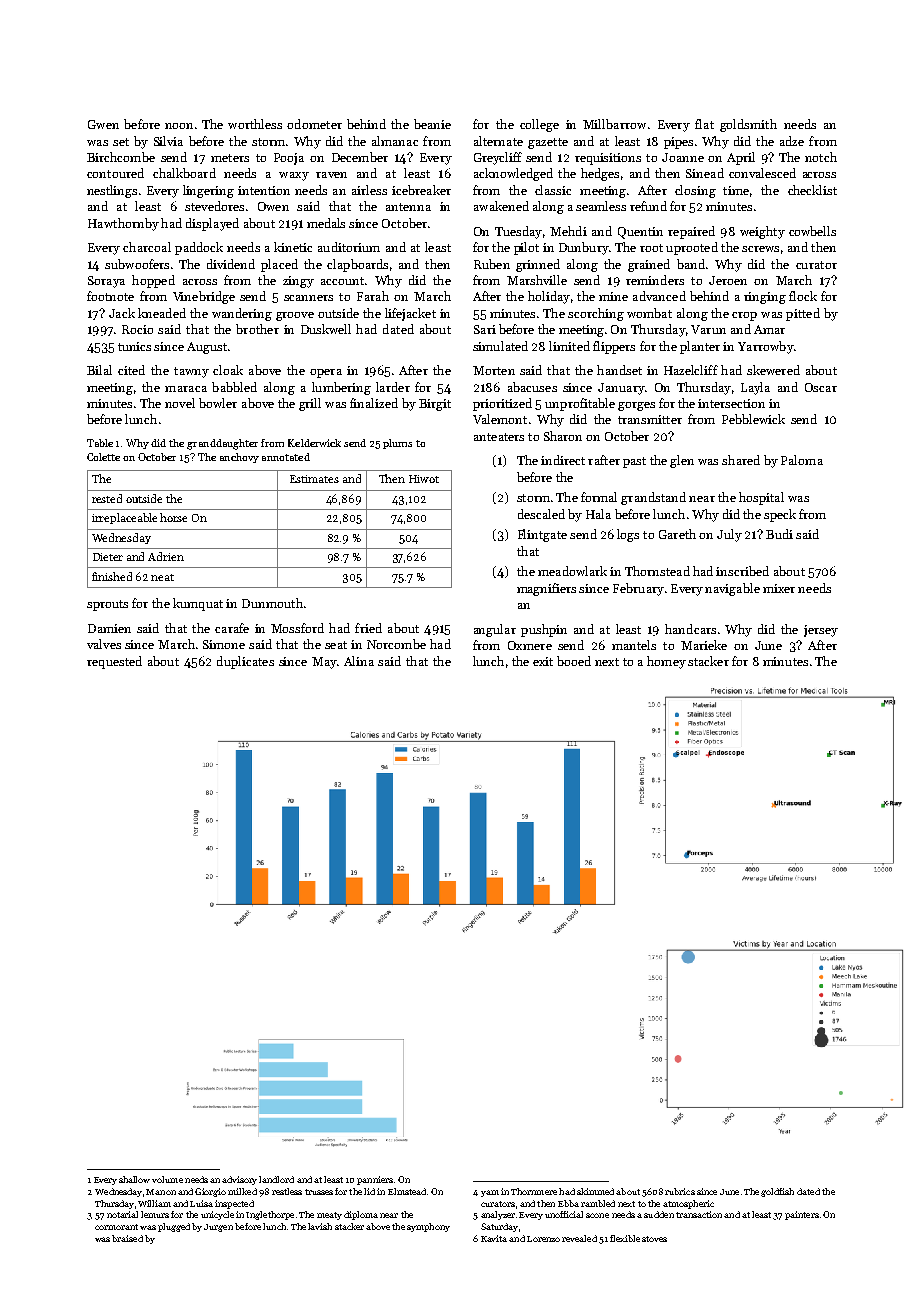  What do you see at coordinates (490, 1193) in the image?
I see `yam` at bounding box center [490, 1193].
